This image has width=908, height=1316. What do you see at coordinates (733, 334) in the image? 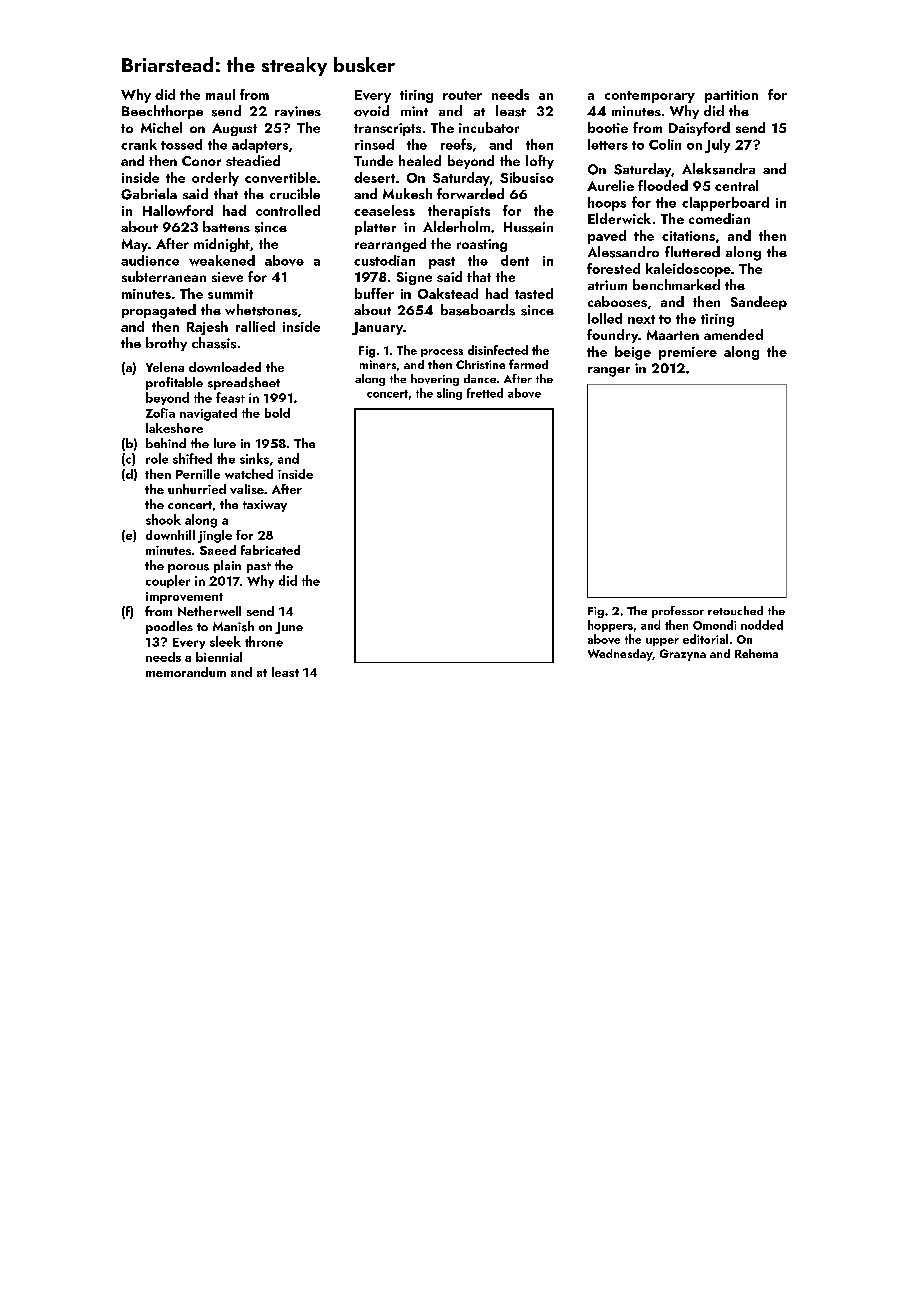
I see `amended` at bounding box center [733, 334].
